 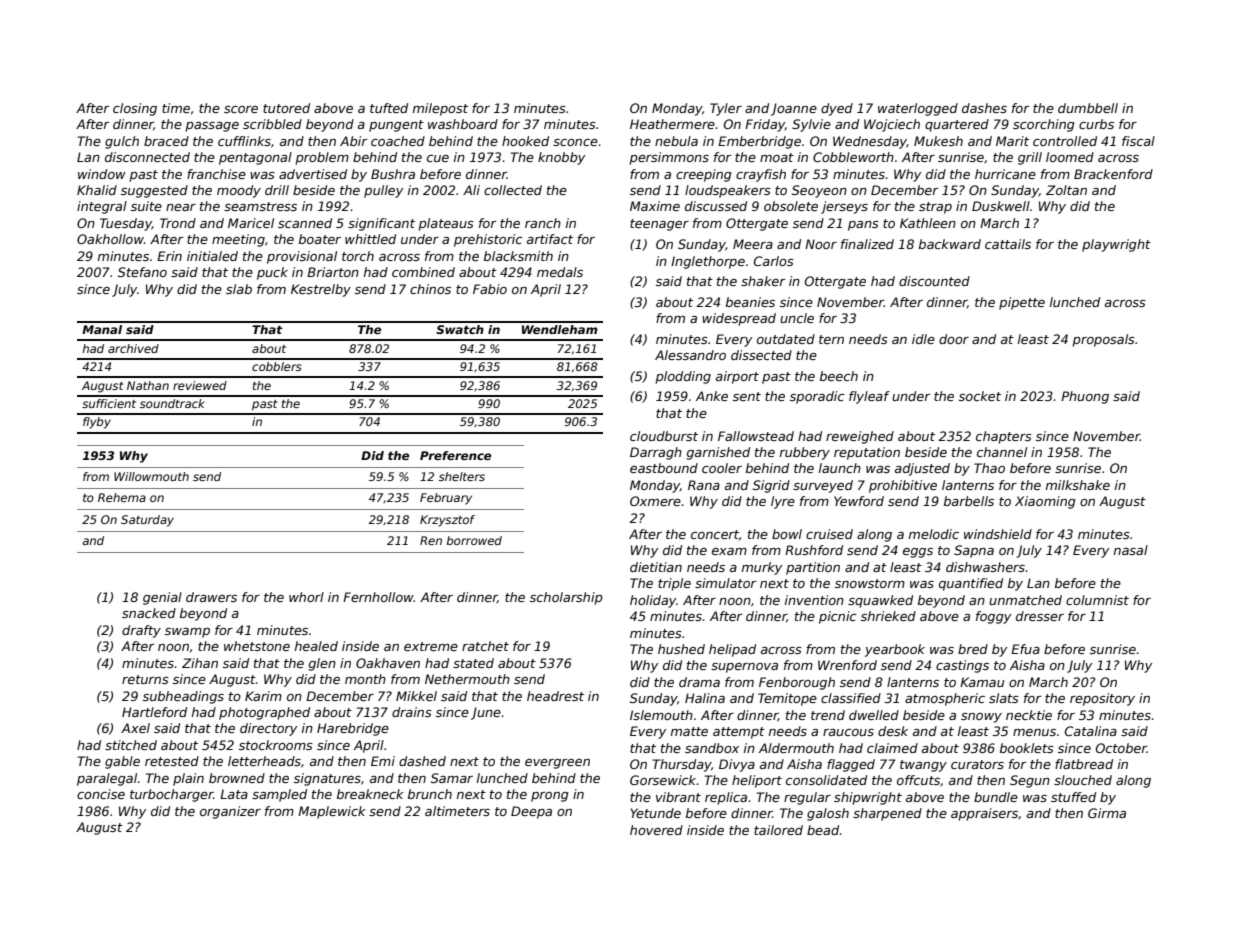 I want to click on socket, so click(x=980, y=396).
